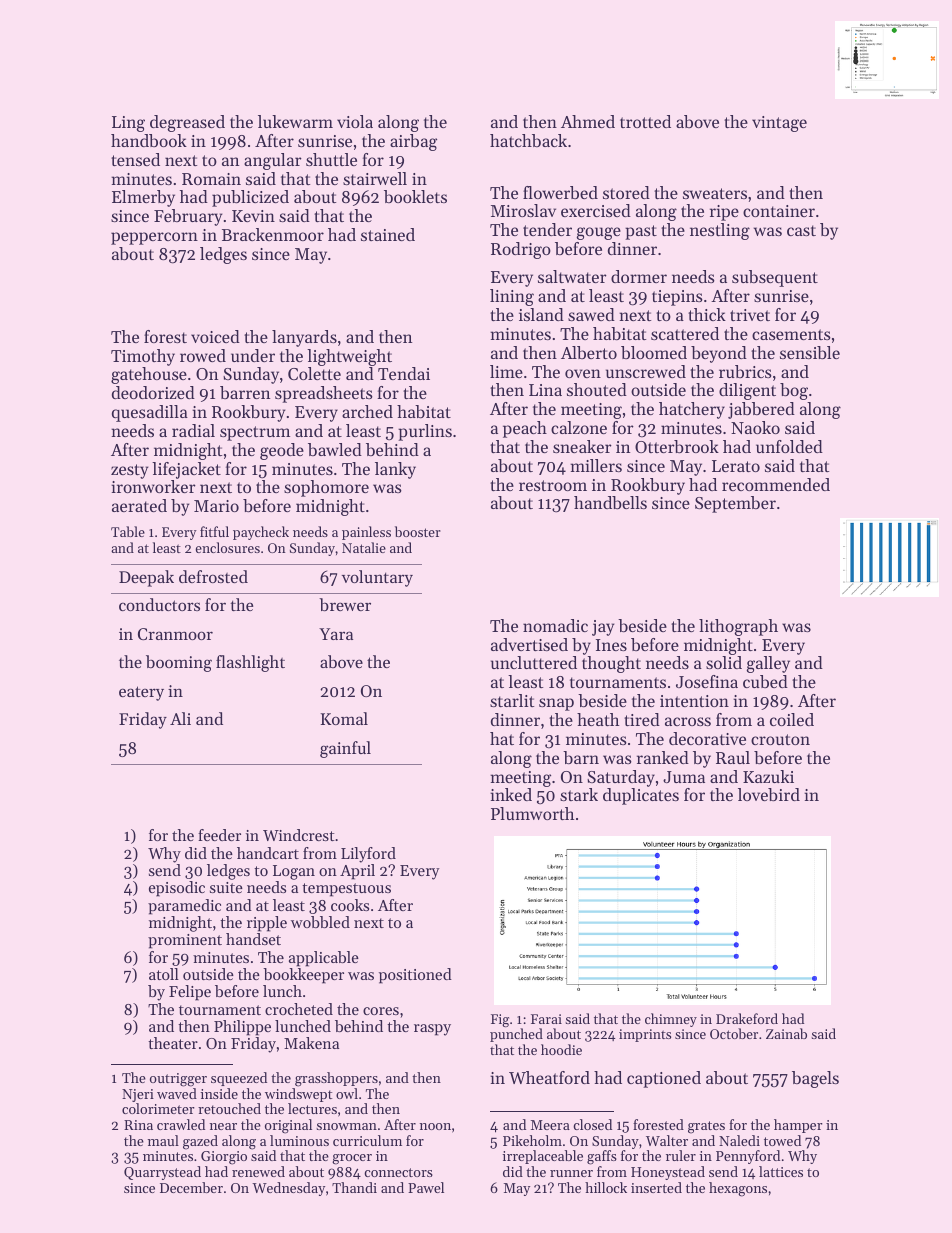 This document has width=952, height=1233. What do you see at coordinates (769, 794) in the document?
I see `lovebird` at bounding box center [769, 794].
